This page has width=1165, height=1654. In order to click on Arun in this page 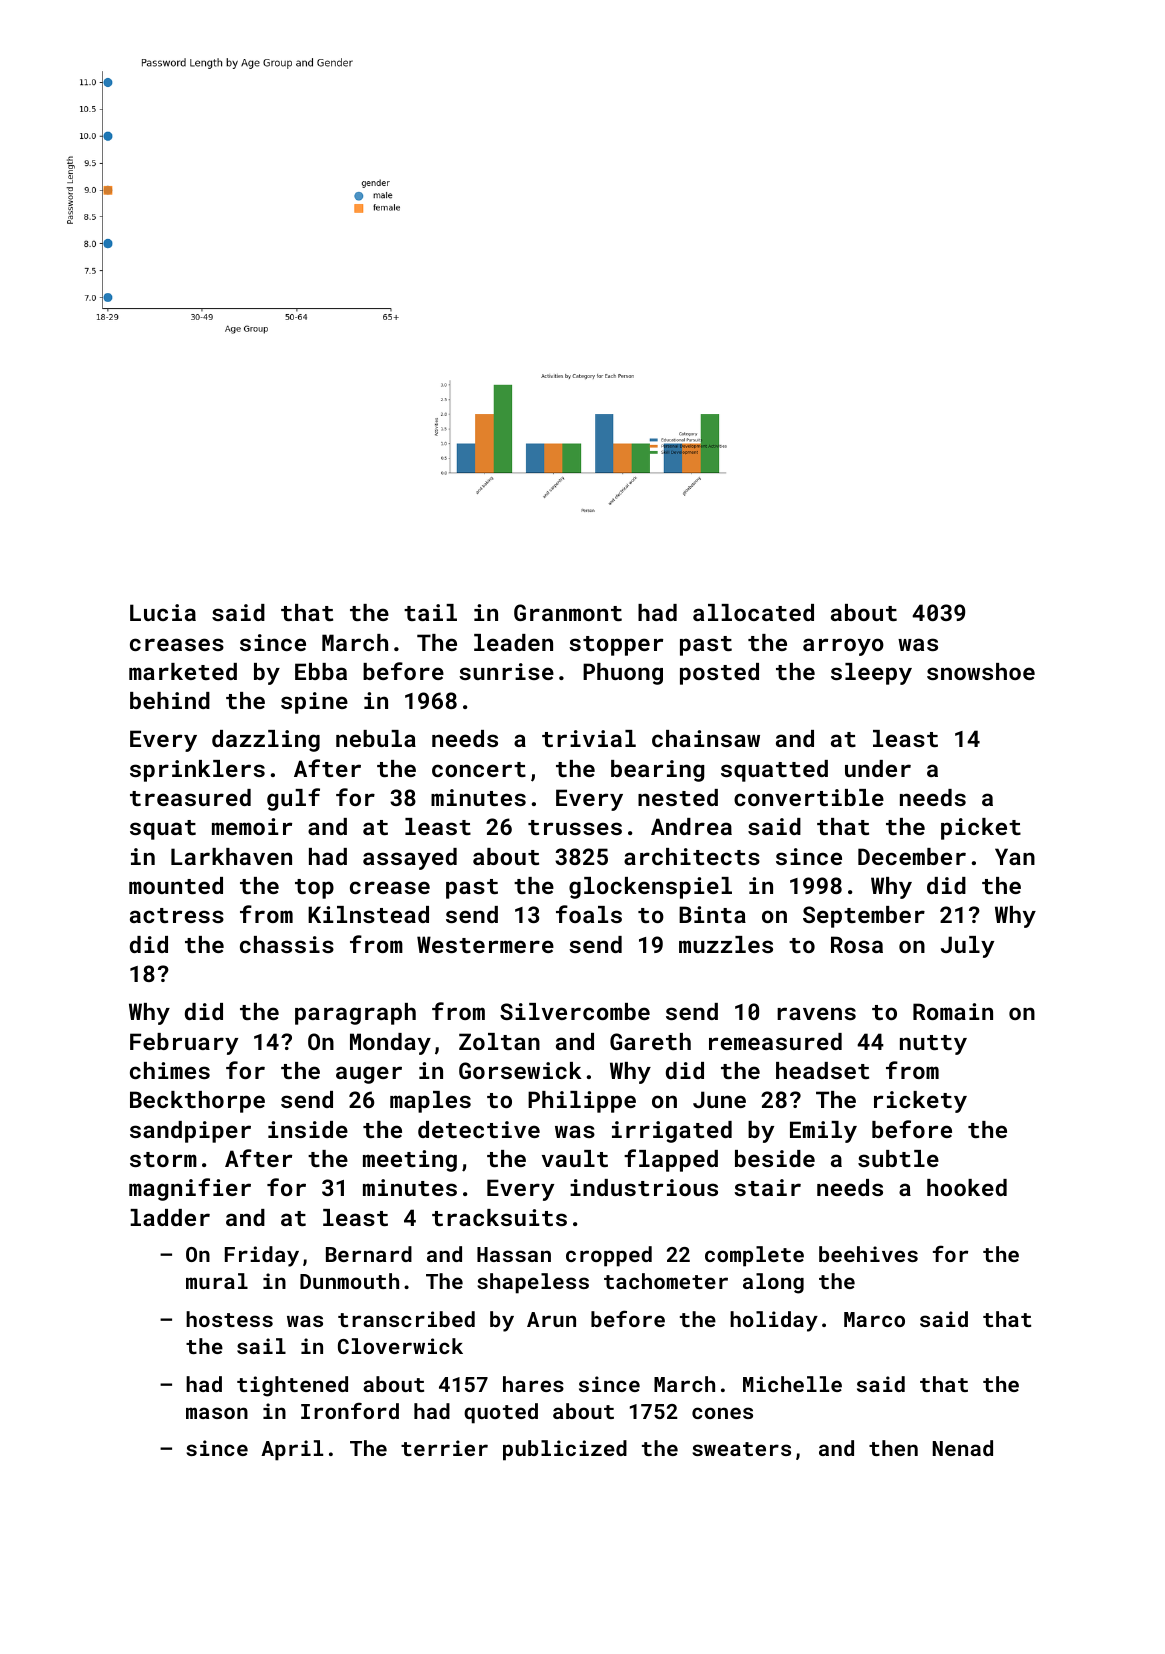, I will do `click(551, 1319)`.
